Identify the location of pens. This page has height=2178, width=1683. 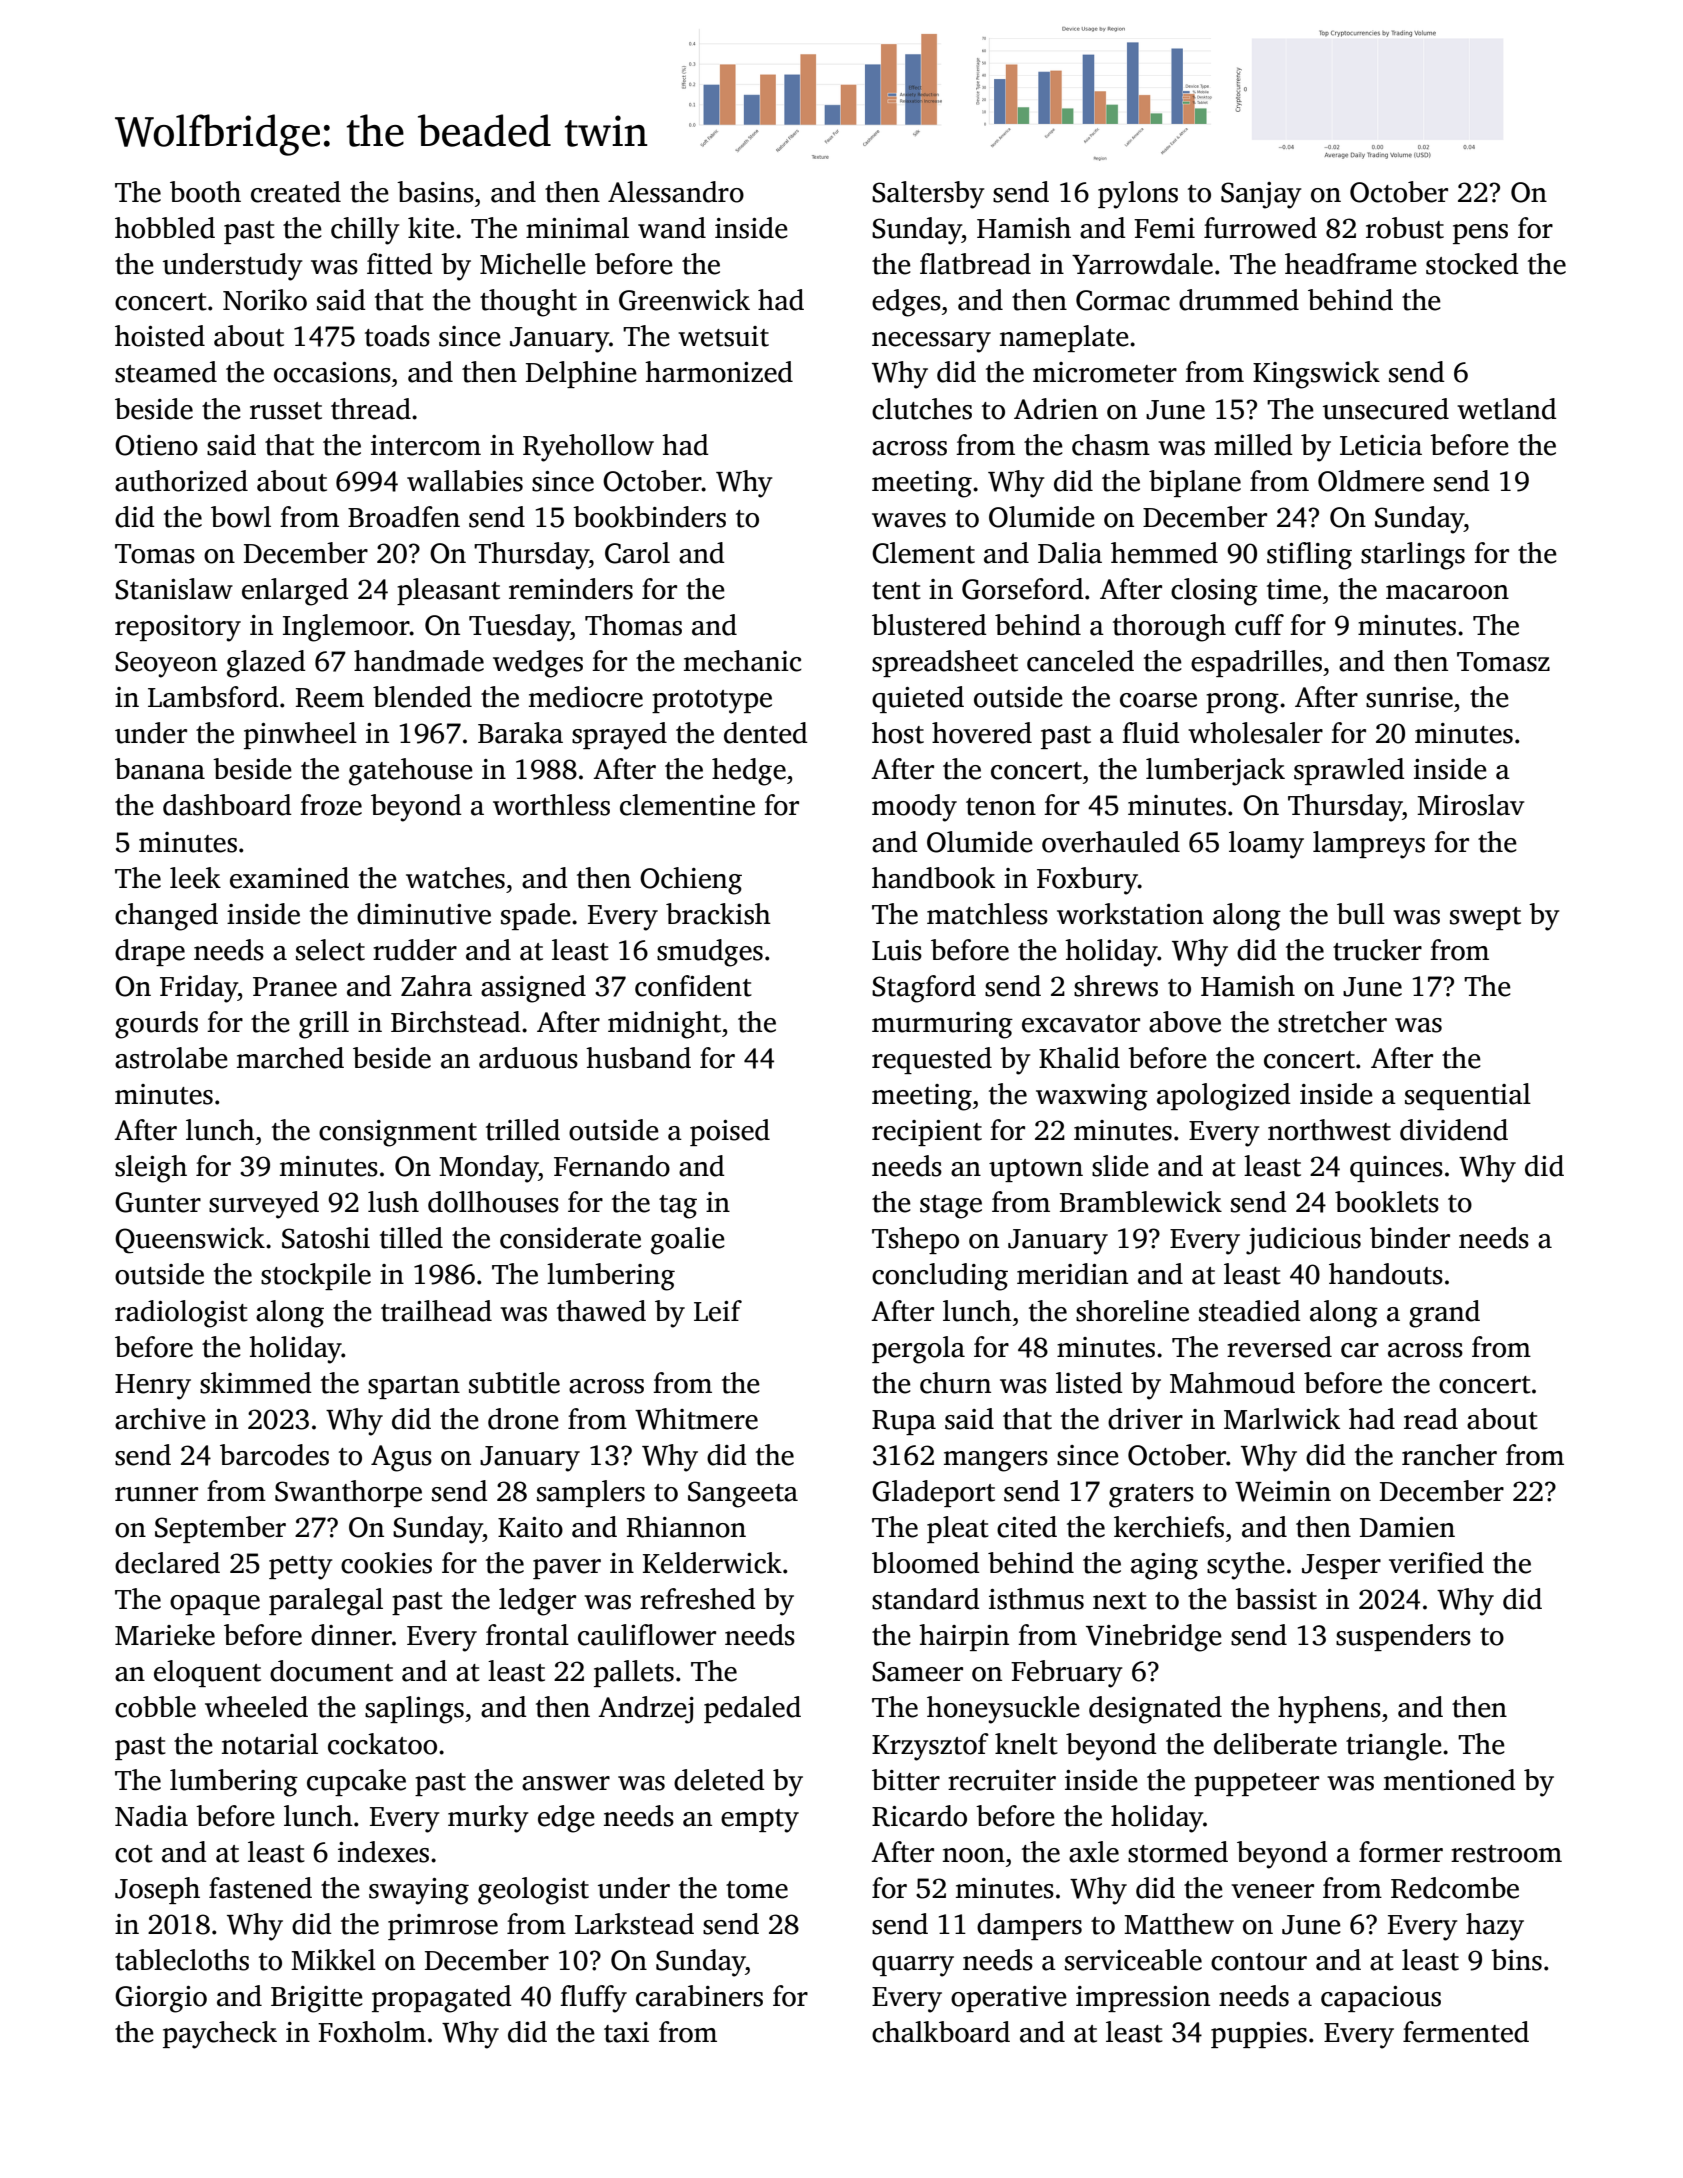
(1480, 234).
